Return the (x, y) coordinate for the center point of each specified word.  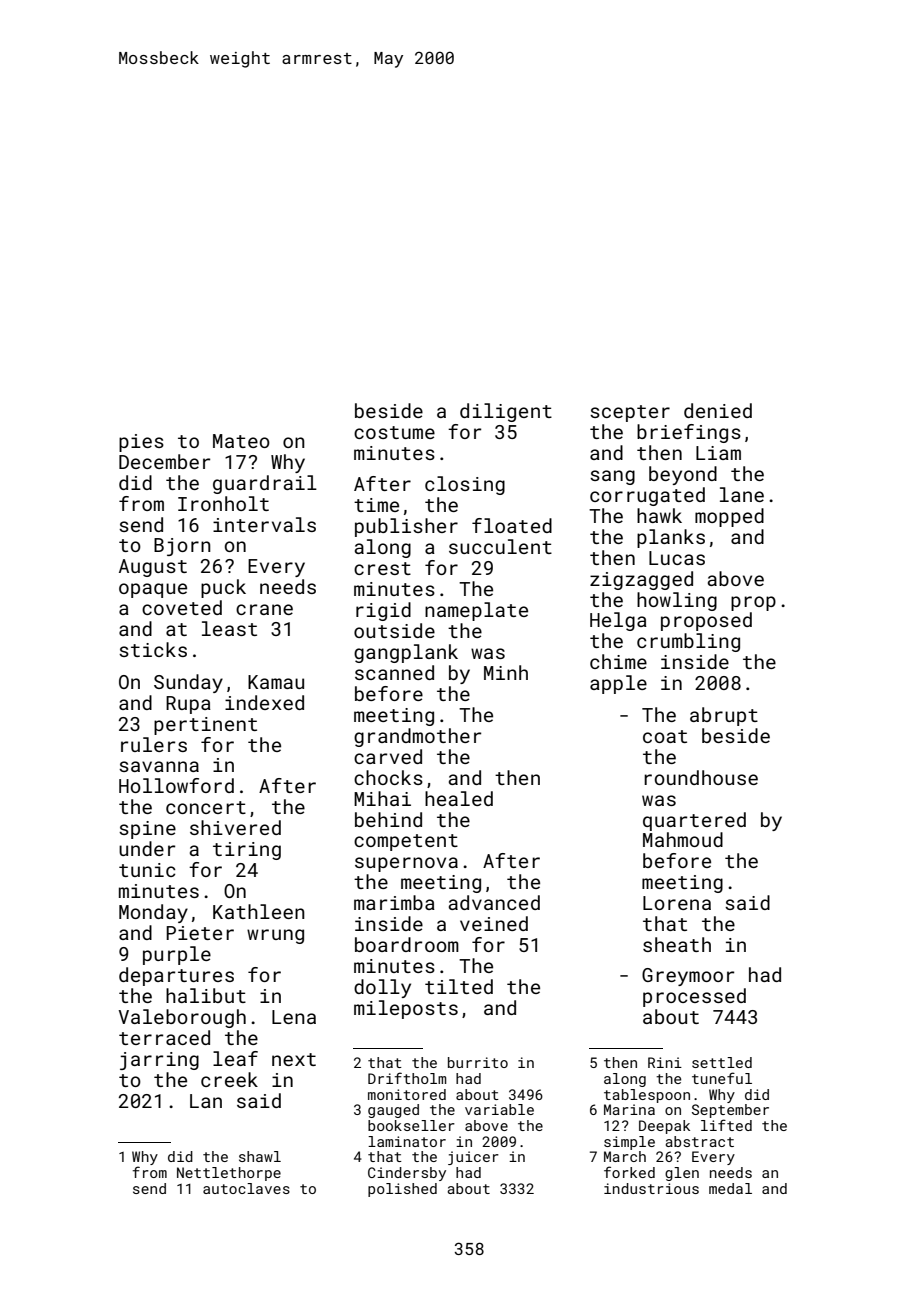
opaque (153, 590)
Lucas (677, 558)
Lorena (677, 903)
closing (465, 485)
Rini (665, 1062)
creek (229, 1079)
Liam (718, 453)
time (376, 505)
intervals (264, 524)
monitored (407, 1094)
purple (177, 955)
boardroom (407, 944)
